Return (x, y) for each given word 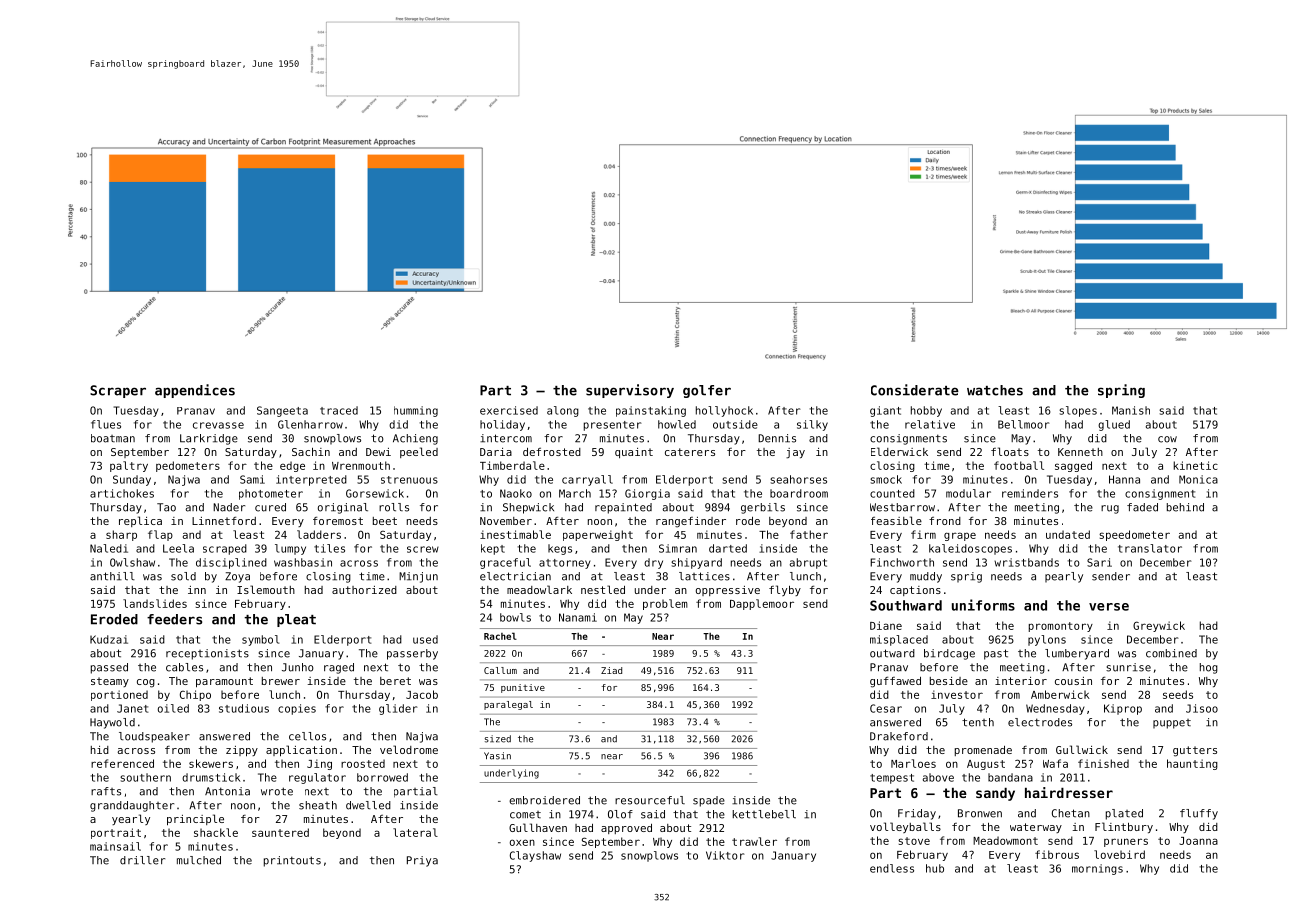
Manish (1131, 410)
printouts (292, 861)
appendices (195, 391)
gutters (1195, 751)
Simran (678, 548)
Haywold (112, 723)
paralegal (508, 705)
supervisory (630, 391)
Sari (1099, 562)
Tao (166, 507)
